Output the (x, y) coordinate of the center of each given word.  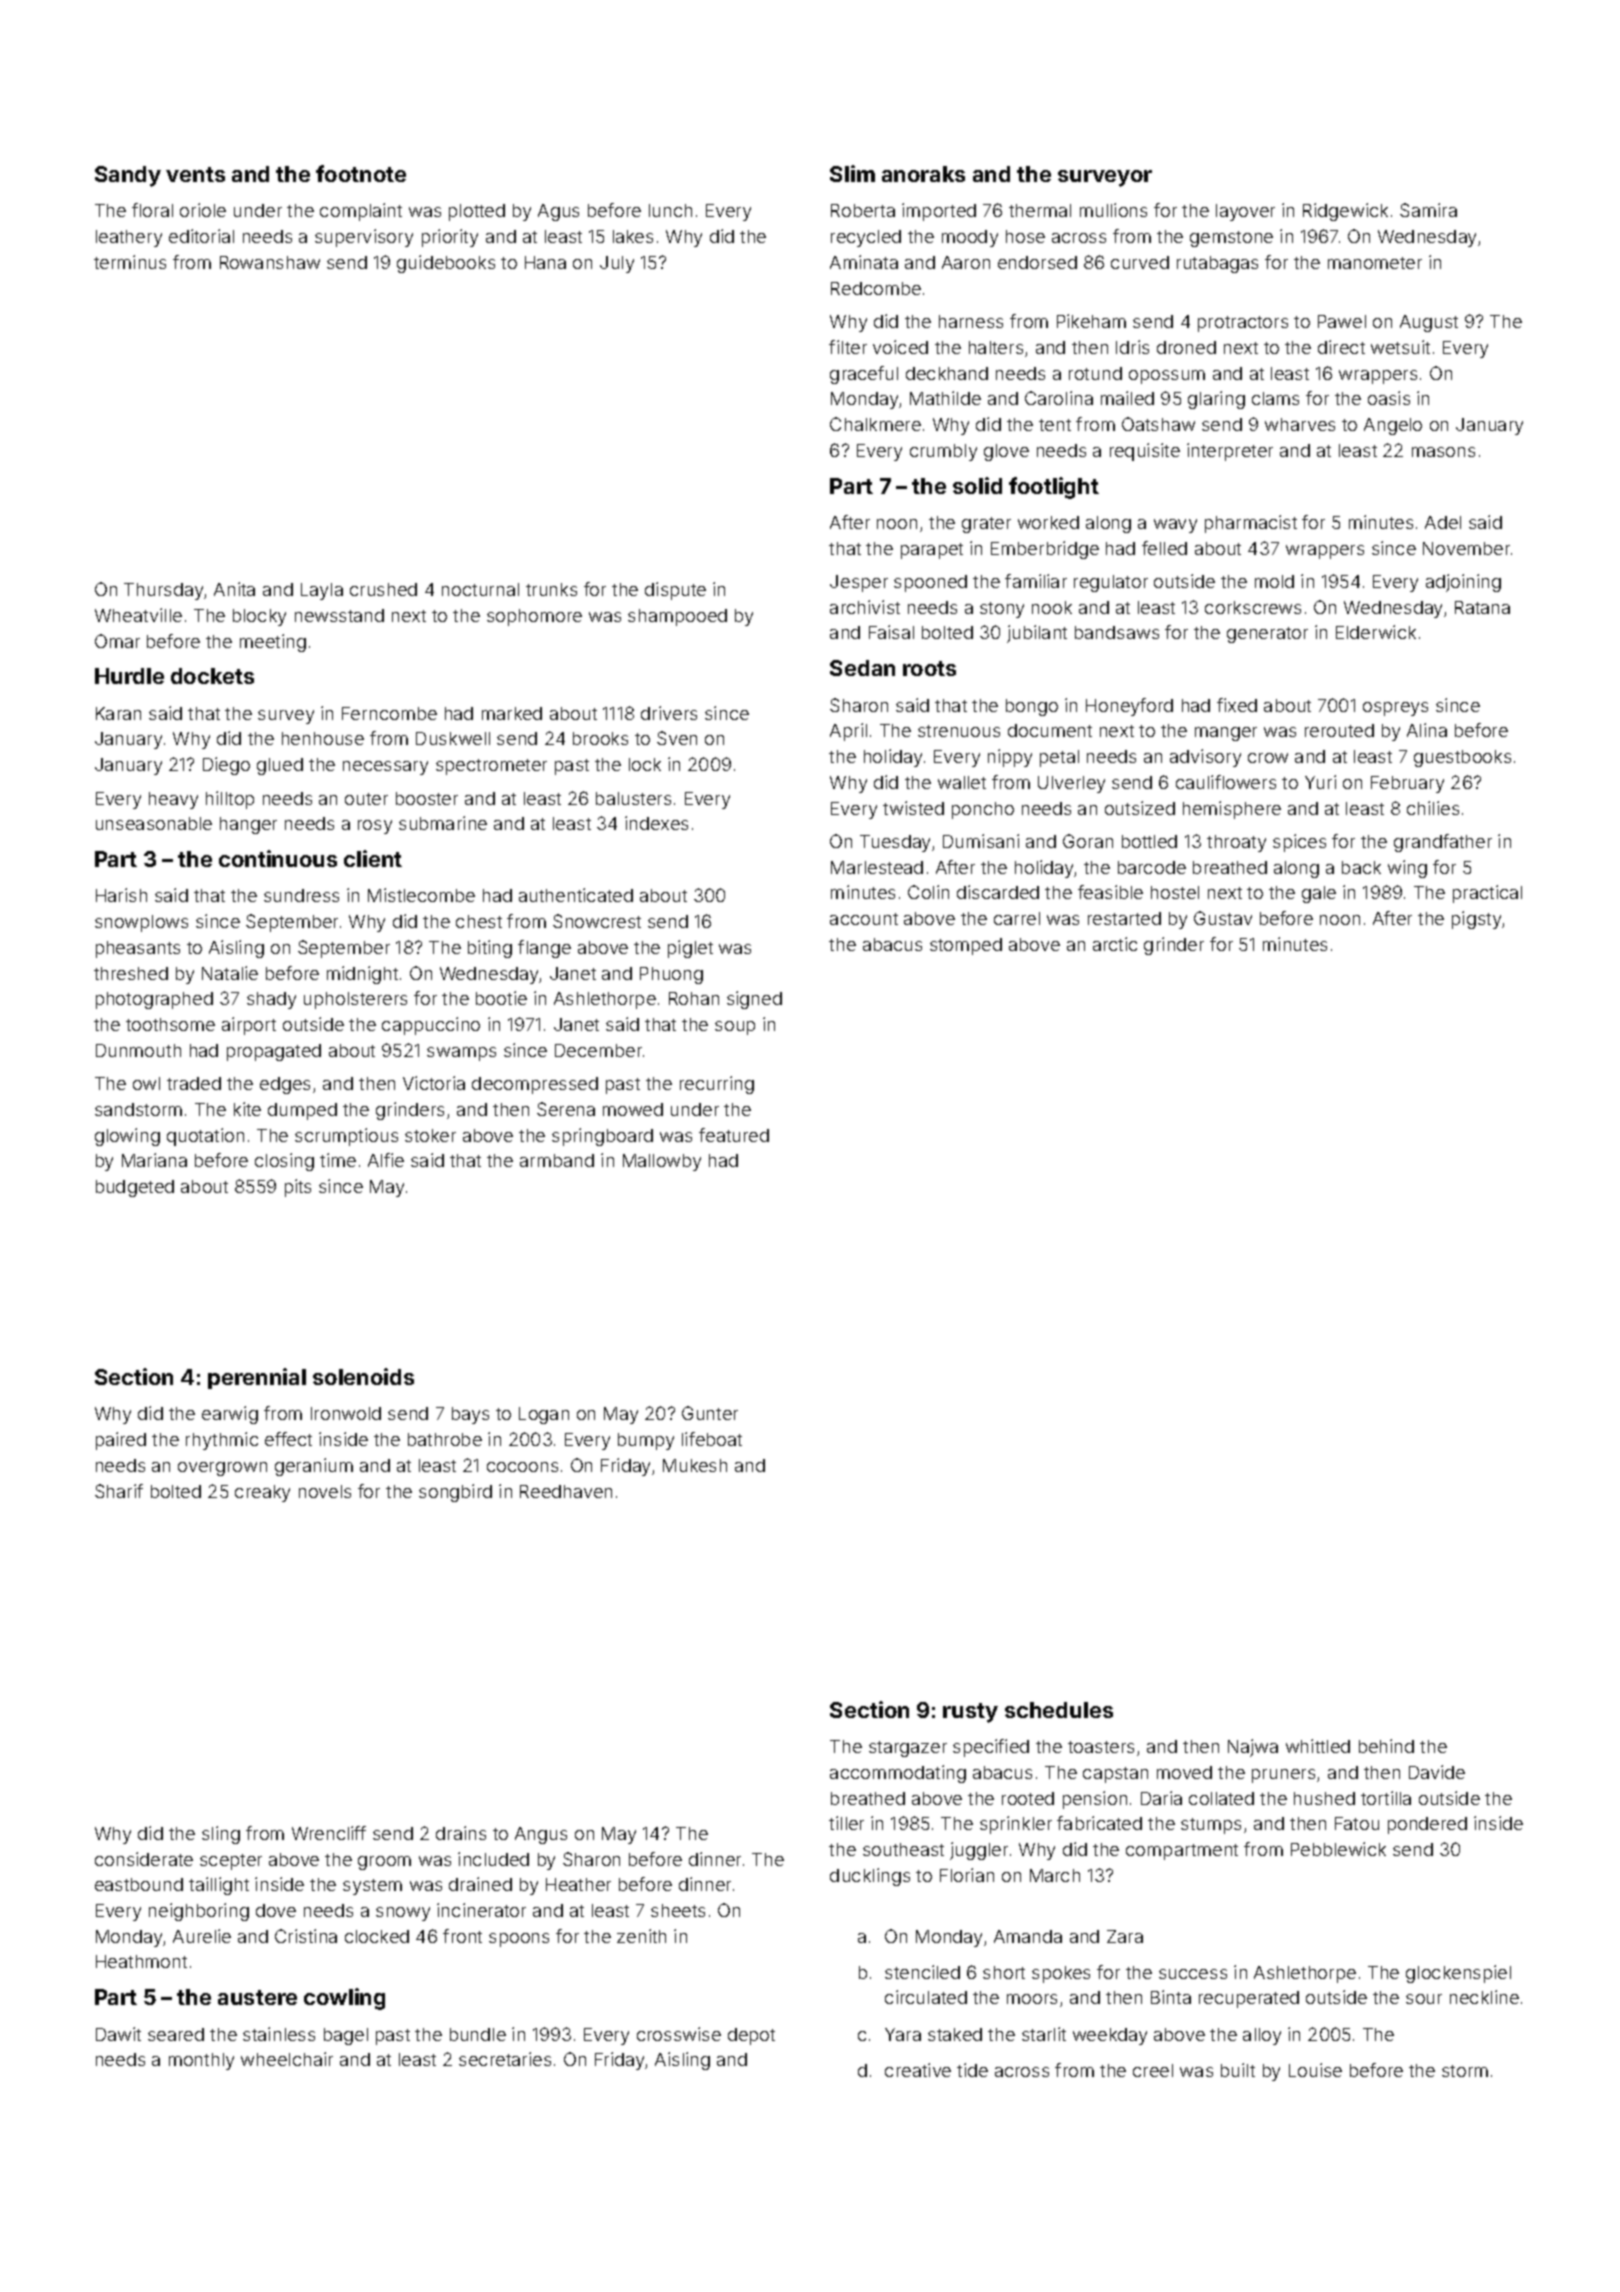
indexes (656, 823)
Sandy (128, 176)
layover (1245, 212)
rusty (970, 1713)
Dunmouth (138, 1050)
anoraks (923, 174)
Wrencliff (329, 1833)
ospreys (1395, 709)
